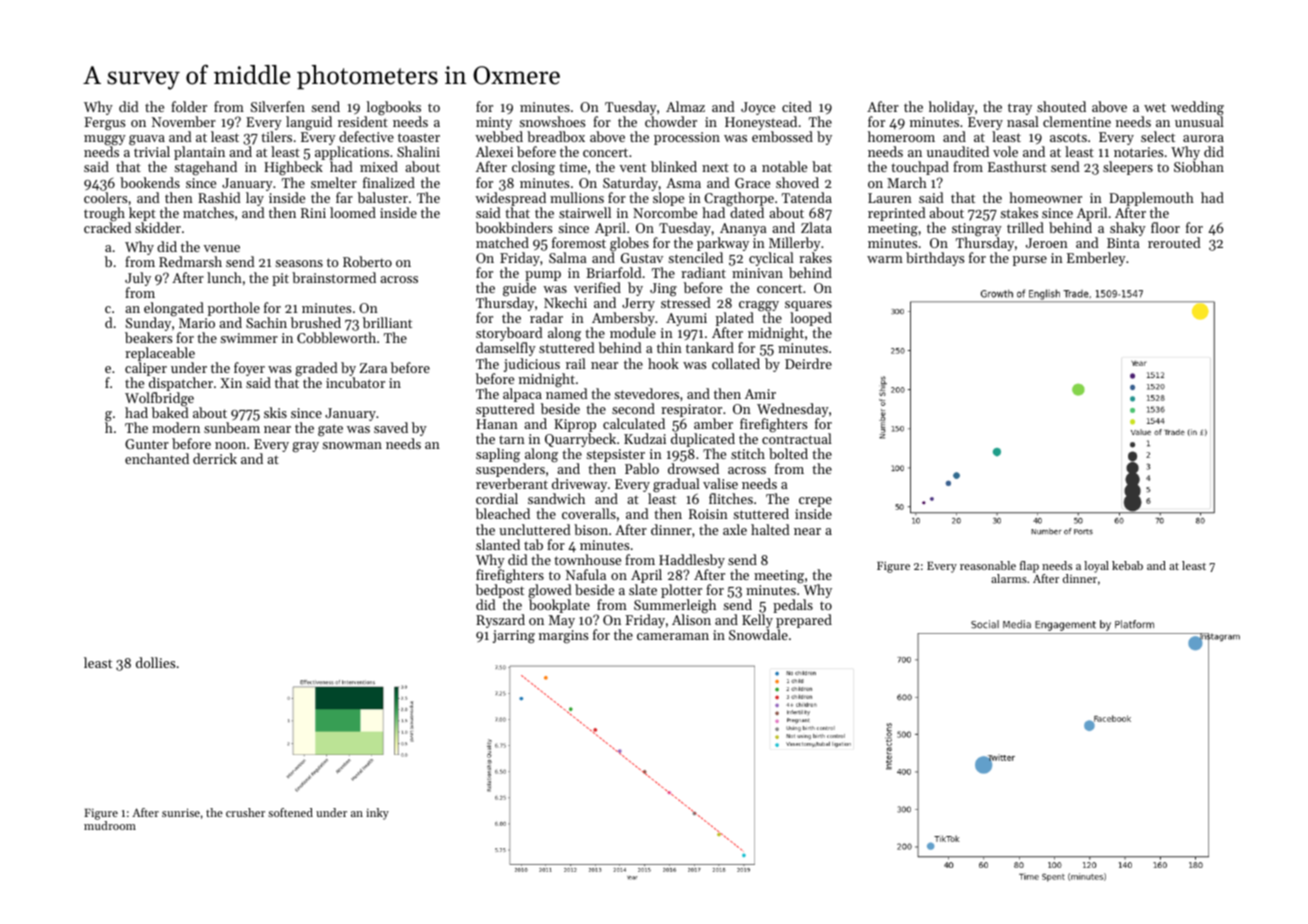 This screenshot has height=924, width=1308. What do you see at coordinates (1045, 197) in the screenshot?
I see `homeowner` at bounding box center [1045, 197].
